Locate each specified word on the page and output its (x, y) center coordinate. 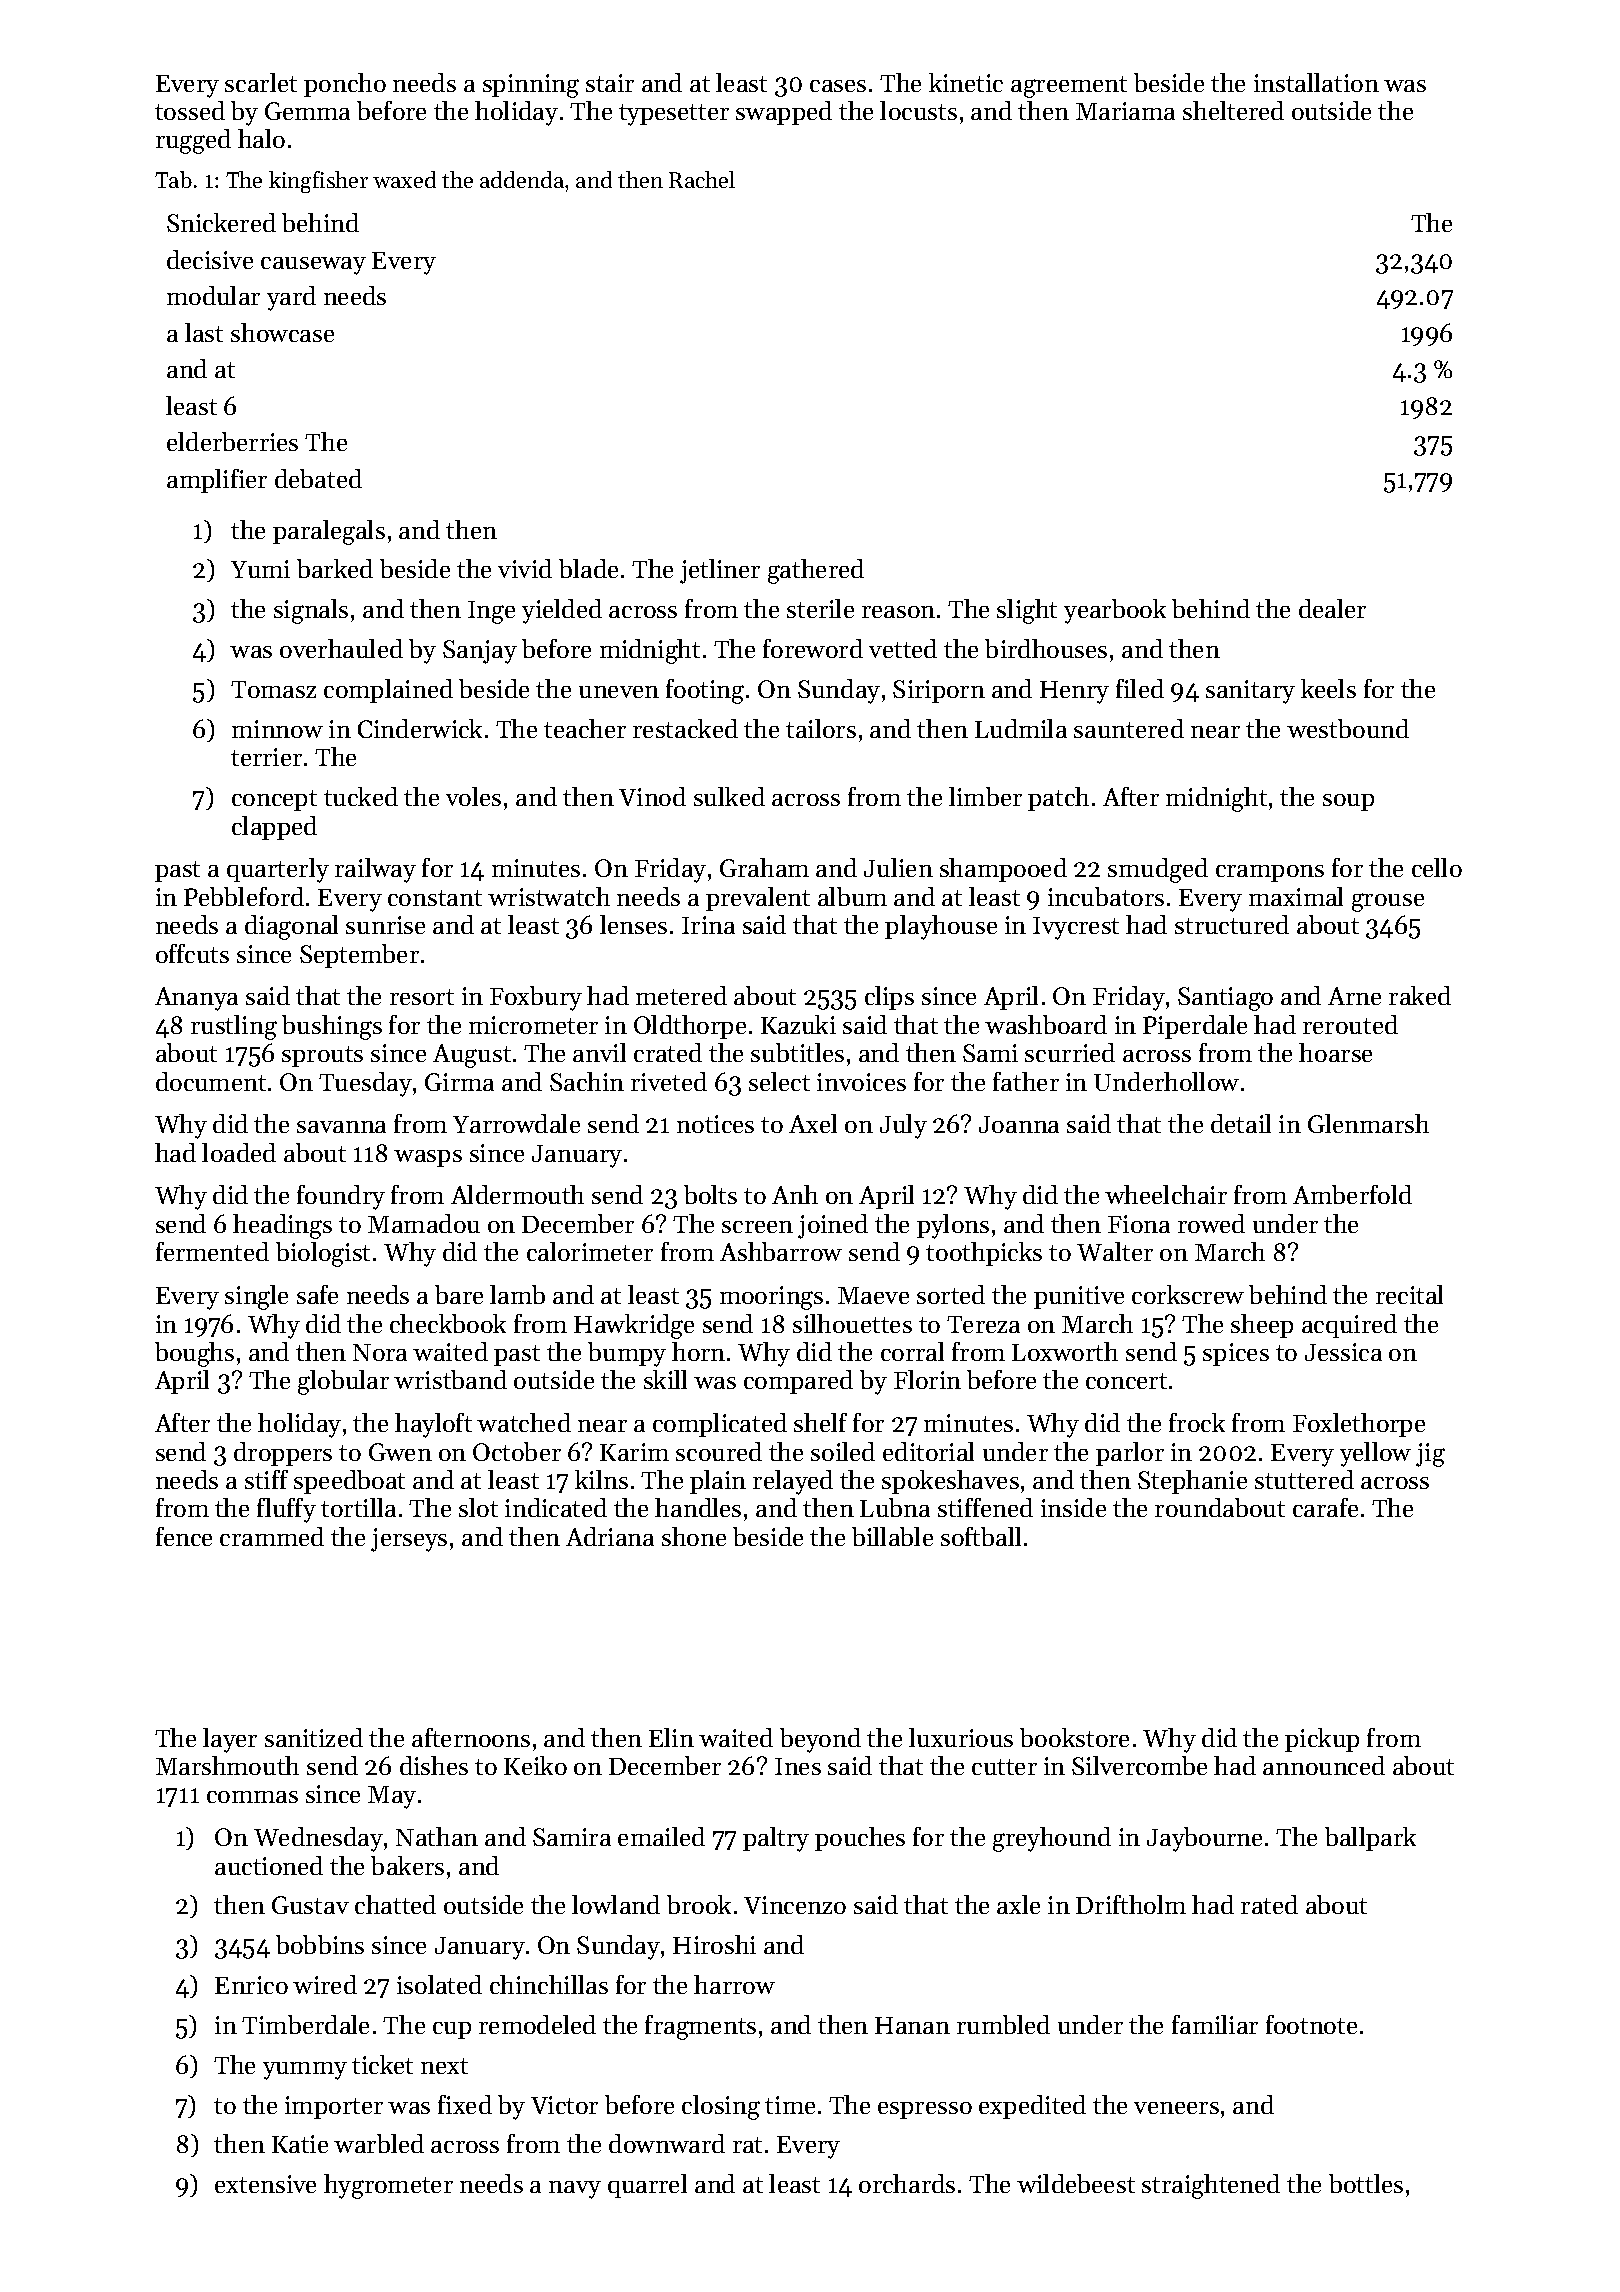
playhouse (941, 927)
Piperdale (1195, 1027)
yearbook (1115, 611)
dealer (1332, 608)
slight (1027, 611)
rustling (234, 1027)
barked (335, 568)
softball (981, 1536)
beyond (820, 1740)
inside (1073, 1507)
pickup (1322, 1740)
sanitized (314, 1737)
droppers (283, 1454)
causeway (313, 266)
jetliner (720, 571)
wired (325, 1984)
